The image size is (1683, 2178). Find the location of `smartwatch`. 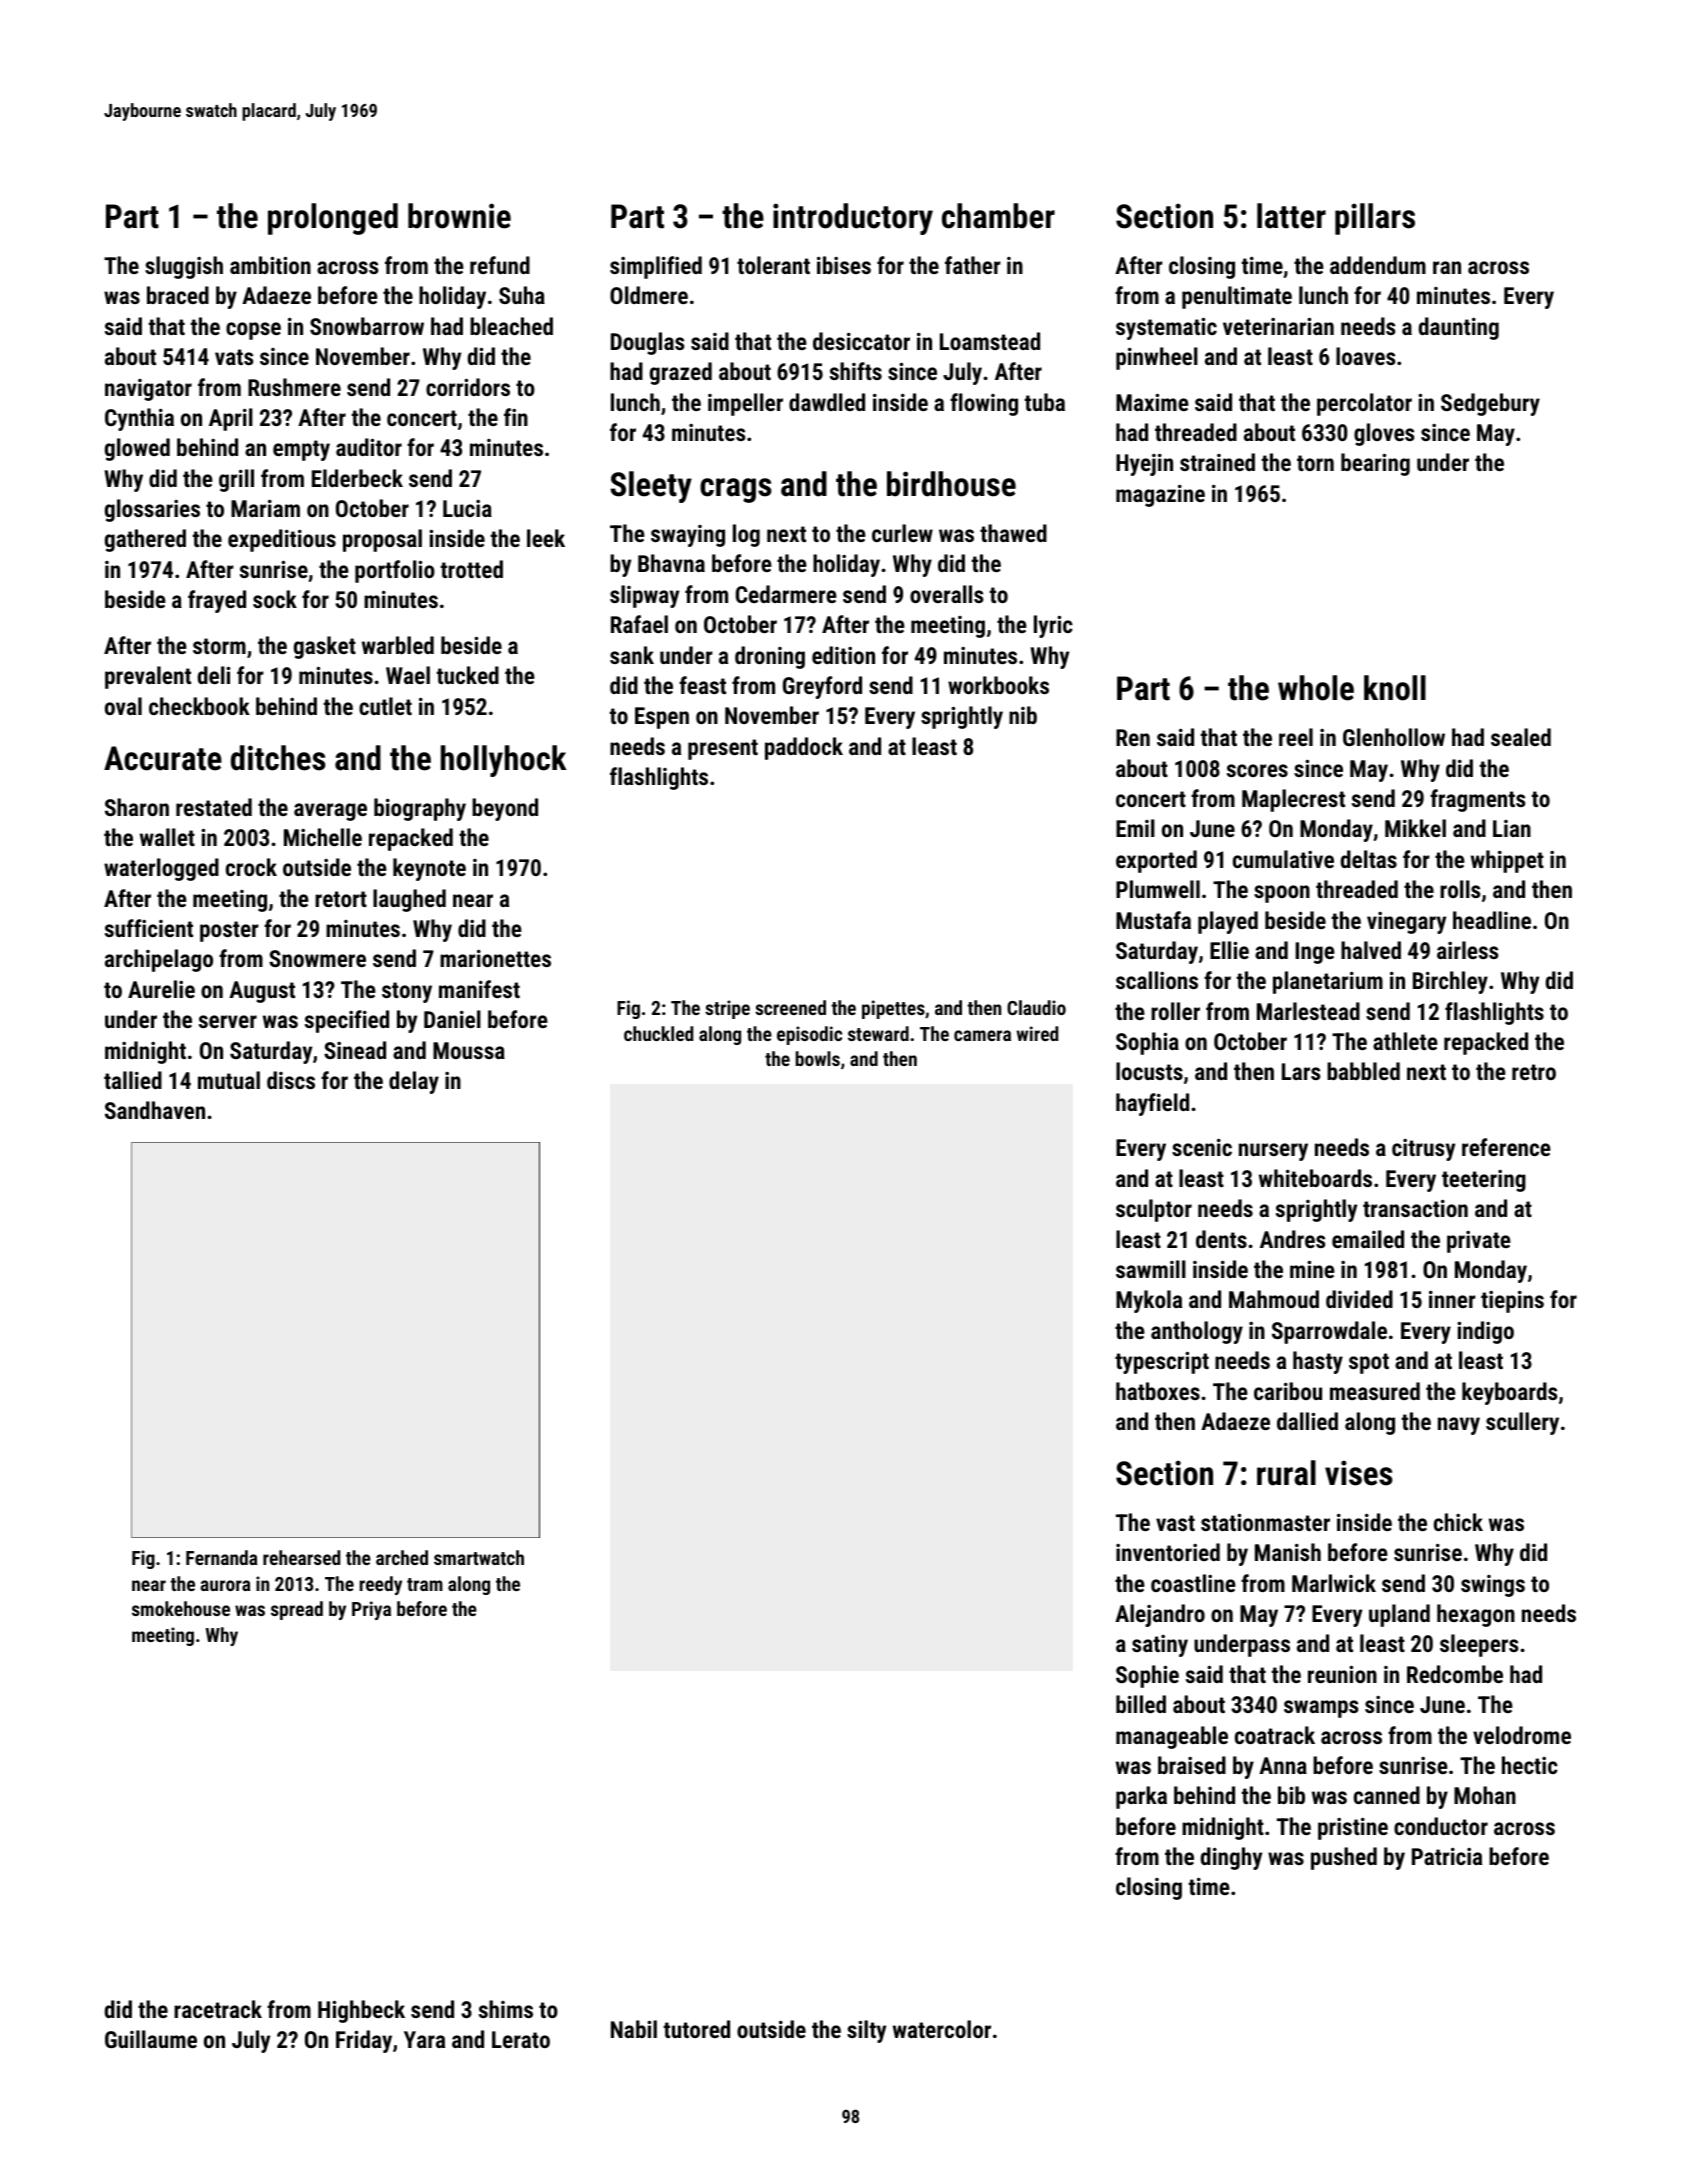

smartwatch is located at coordinates (479, 1557).
